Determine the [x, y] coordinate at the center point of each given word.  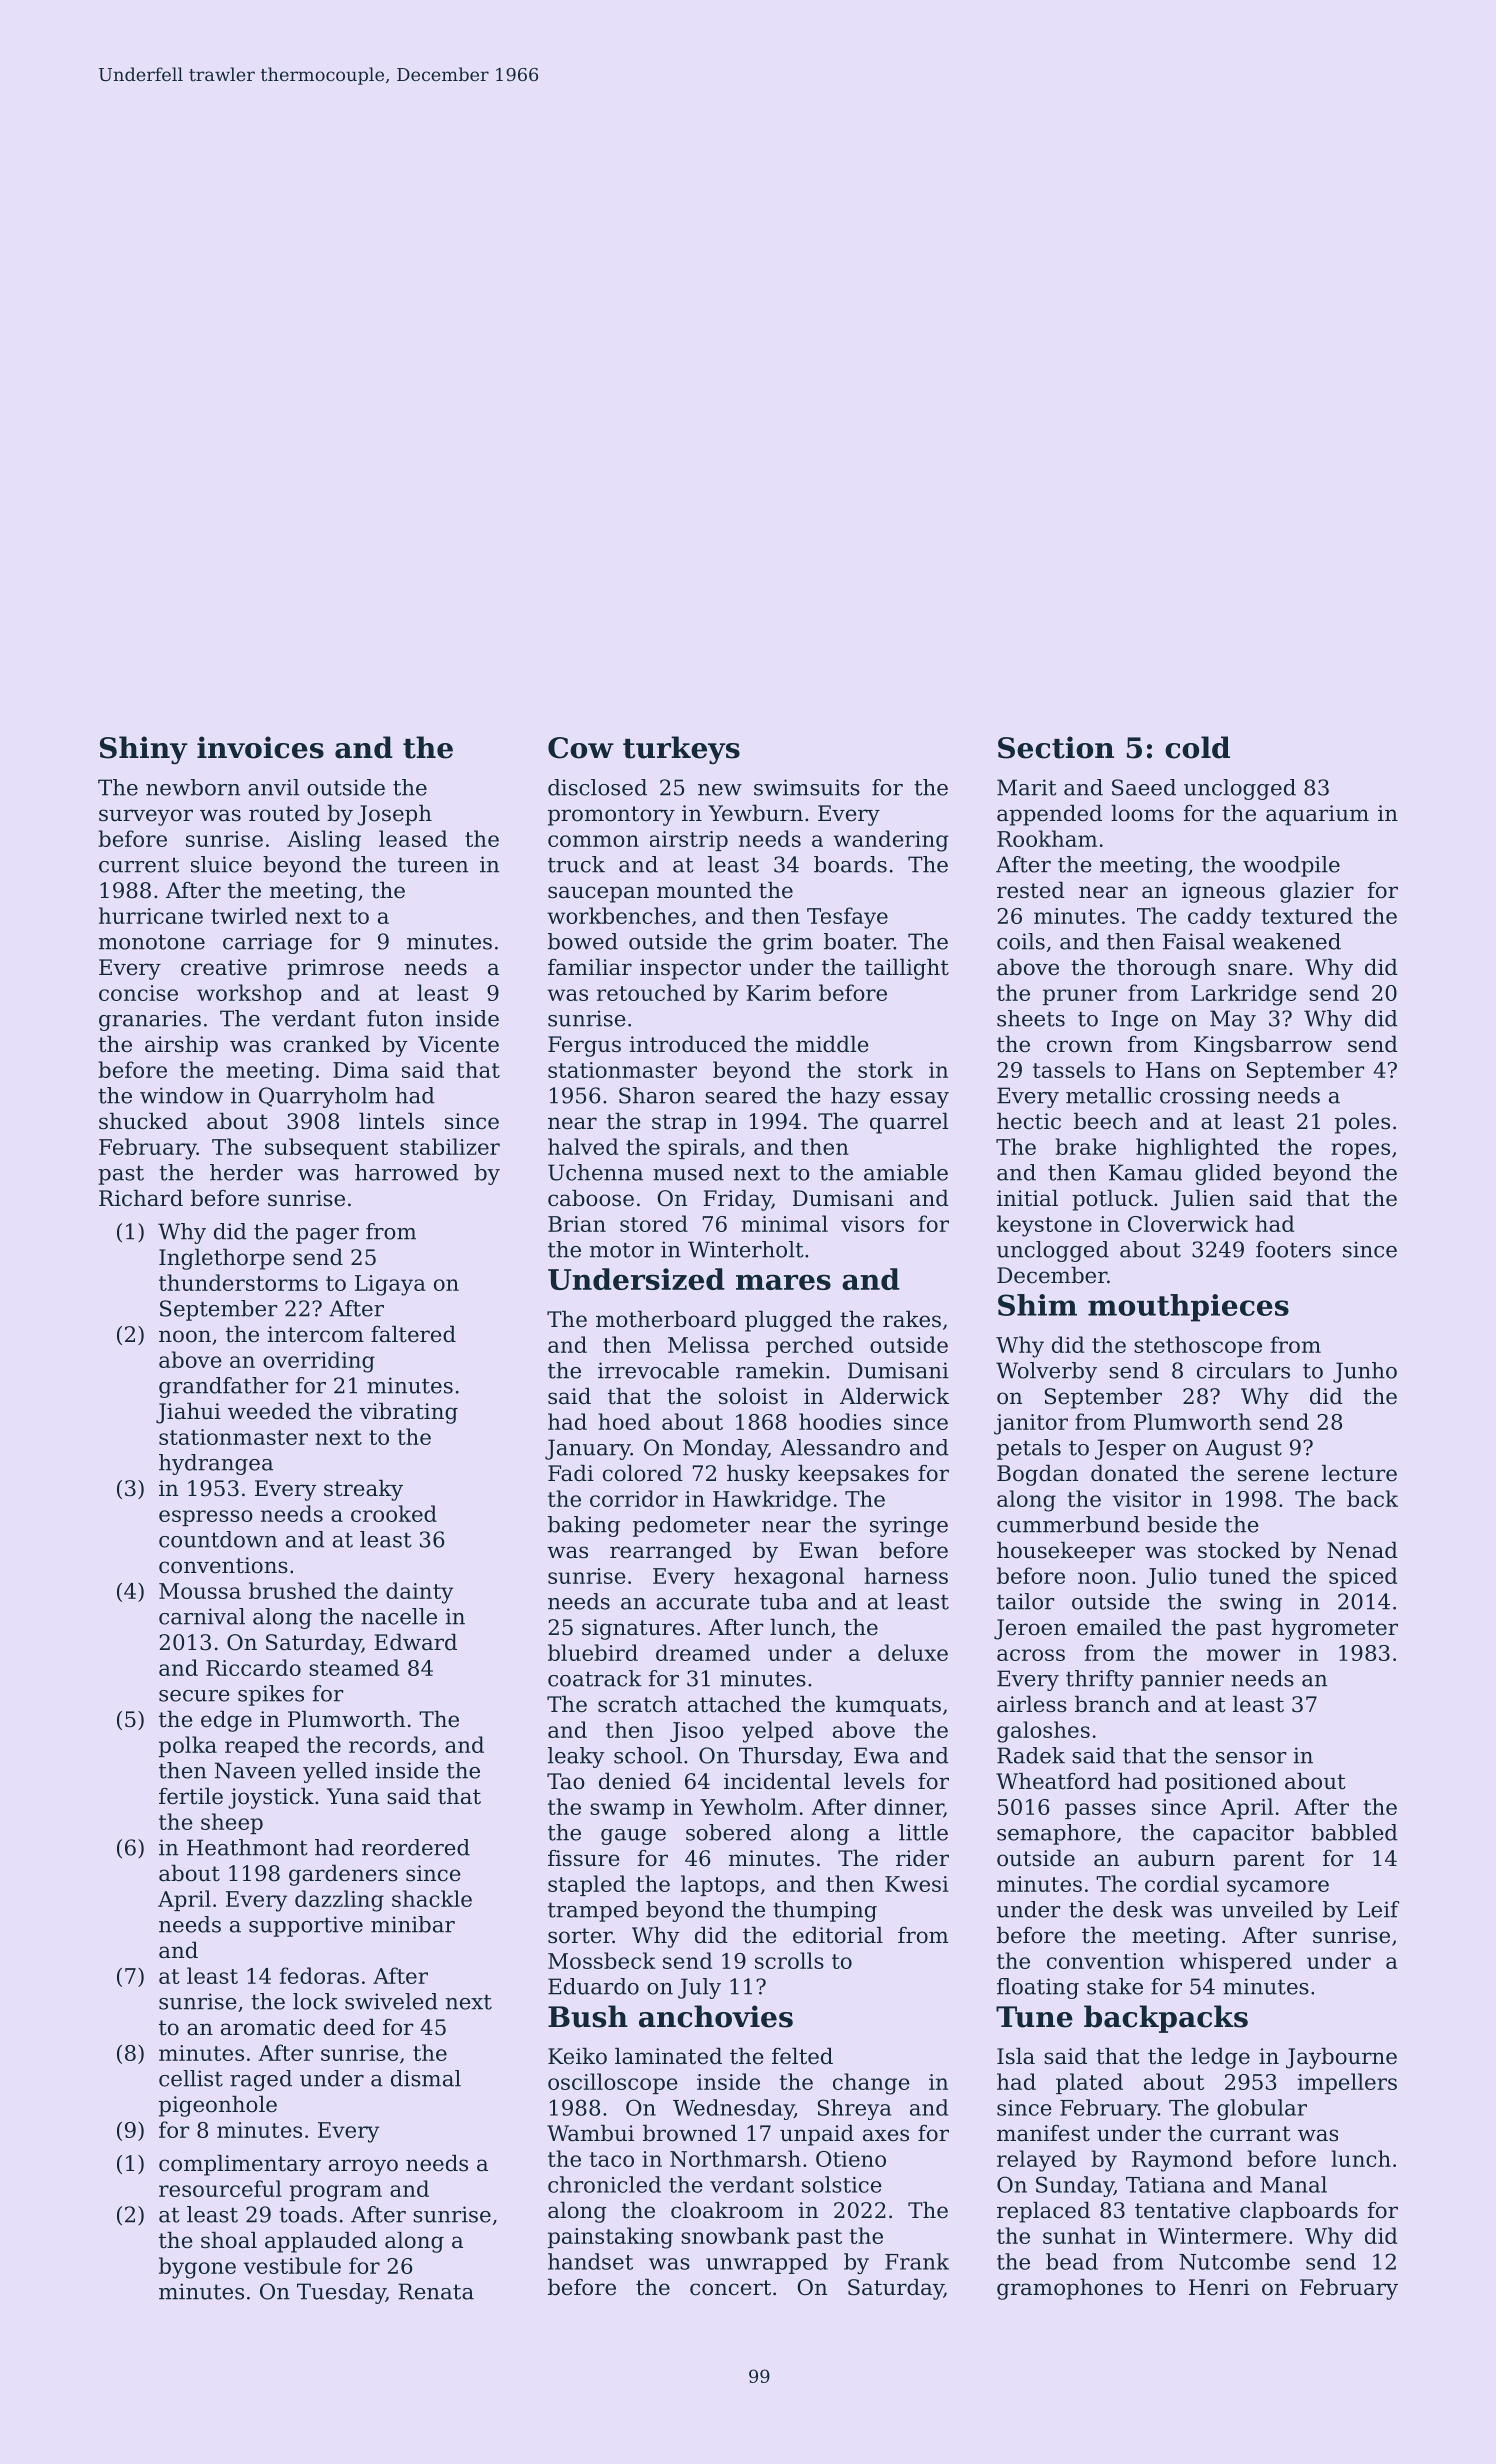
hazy [855, 1097]
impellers [1347, 2083]
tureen [433, 865]
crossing [1205, 1097]
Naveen [255, 1770]
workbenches [618, 915]
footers [1293, 1249]
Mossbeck [602, 1960]
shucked [143, 1121]
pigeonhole [218, 2106]
